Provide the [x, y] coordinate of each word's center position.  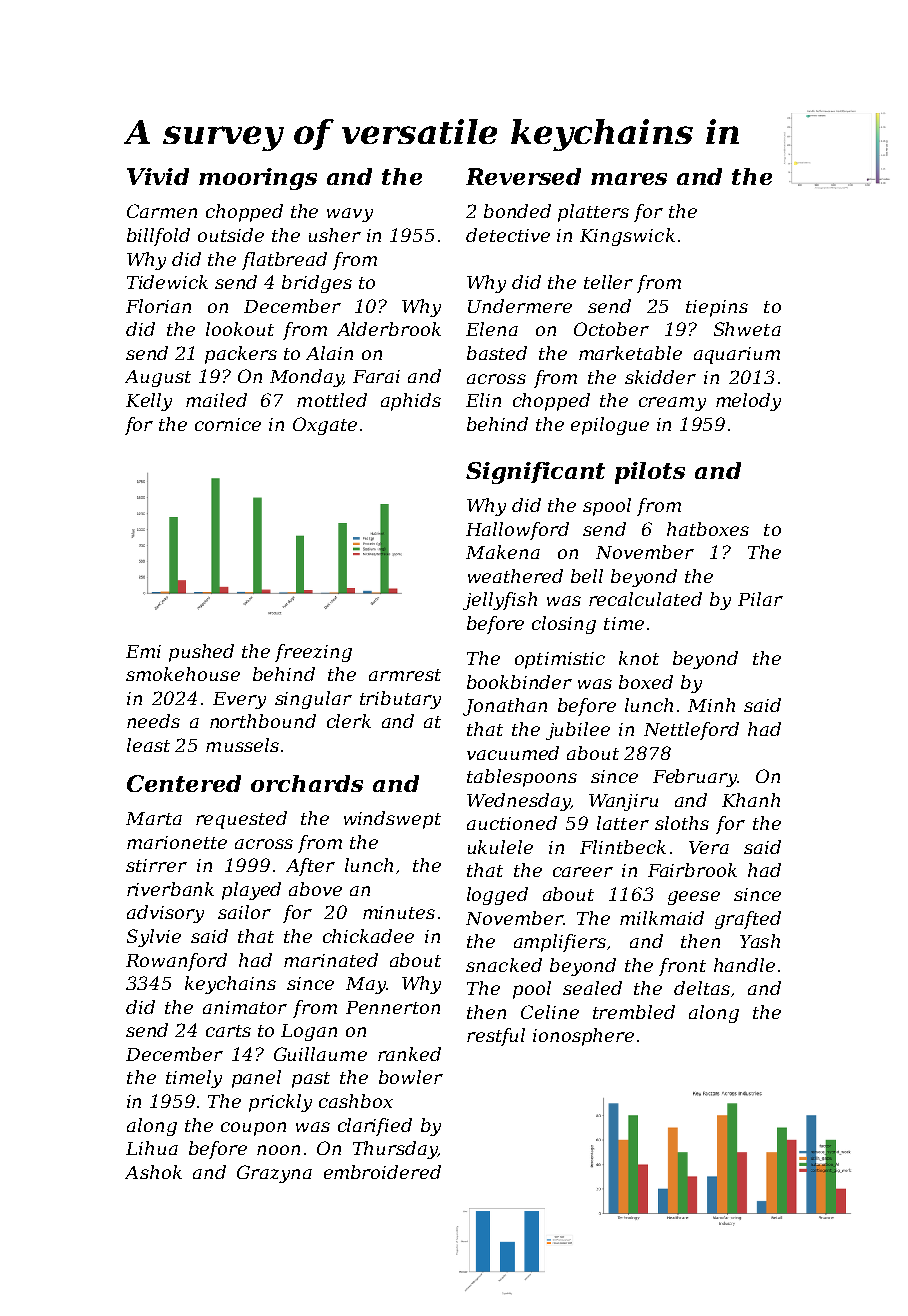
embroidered [382, 1172]
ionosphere [583, 1037]
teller [608, 282]
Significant [535, 473]
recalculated [645, 599]
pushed [201, 653]
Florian [158, 306]
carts [228, 1031]
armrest [405, 675]
